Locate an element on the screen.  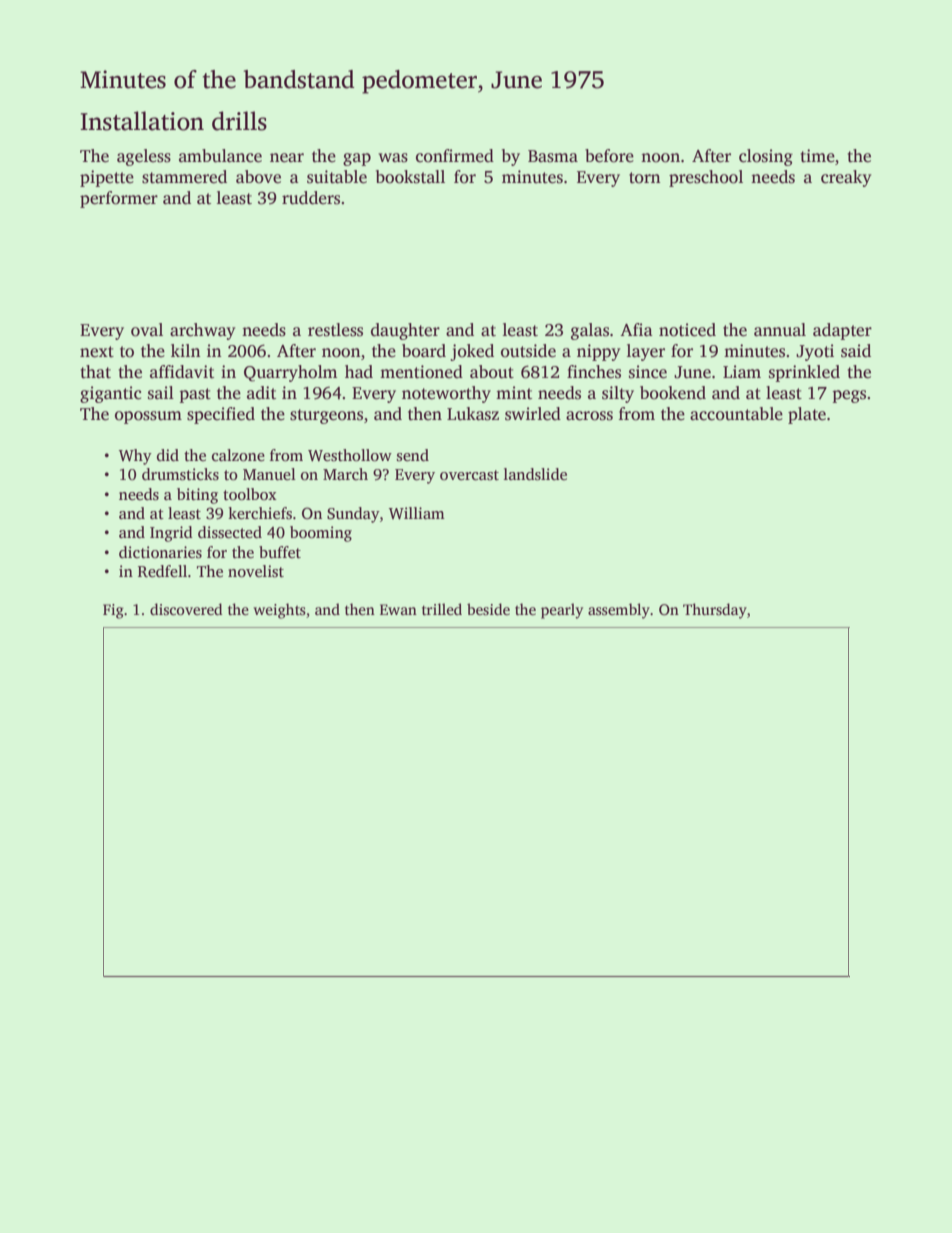
plate is located at coordinates (807, 415).
